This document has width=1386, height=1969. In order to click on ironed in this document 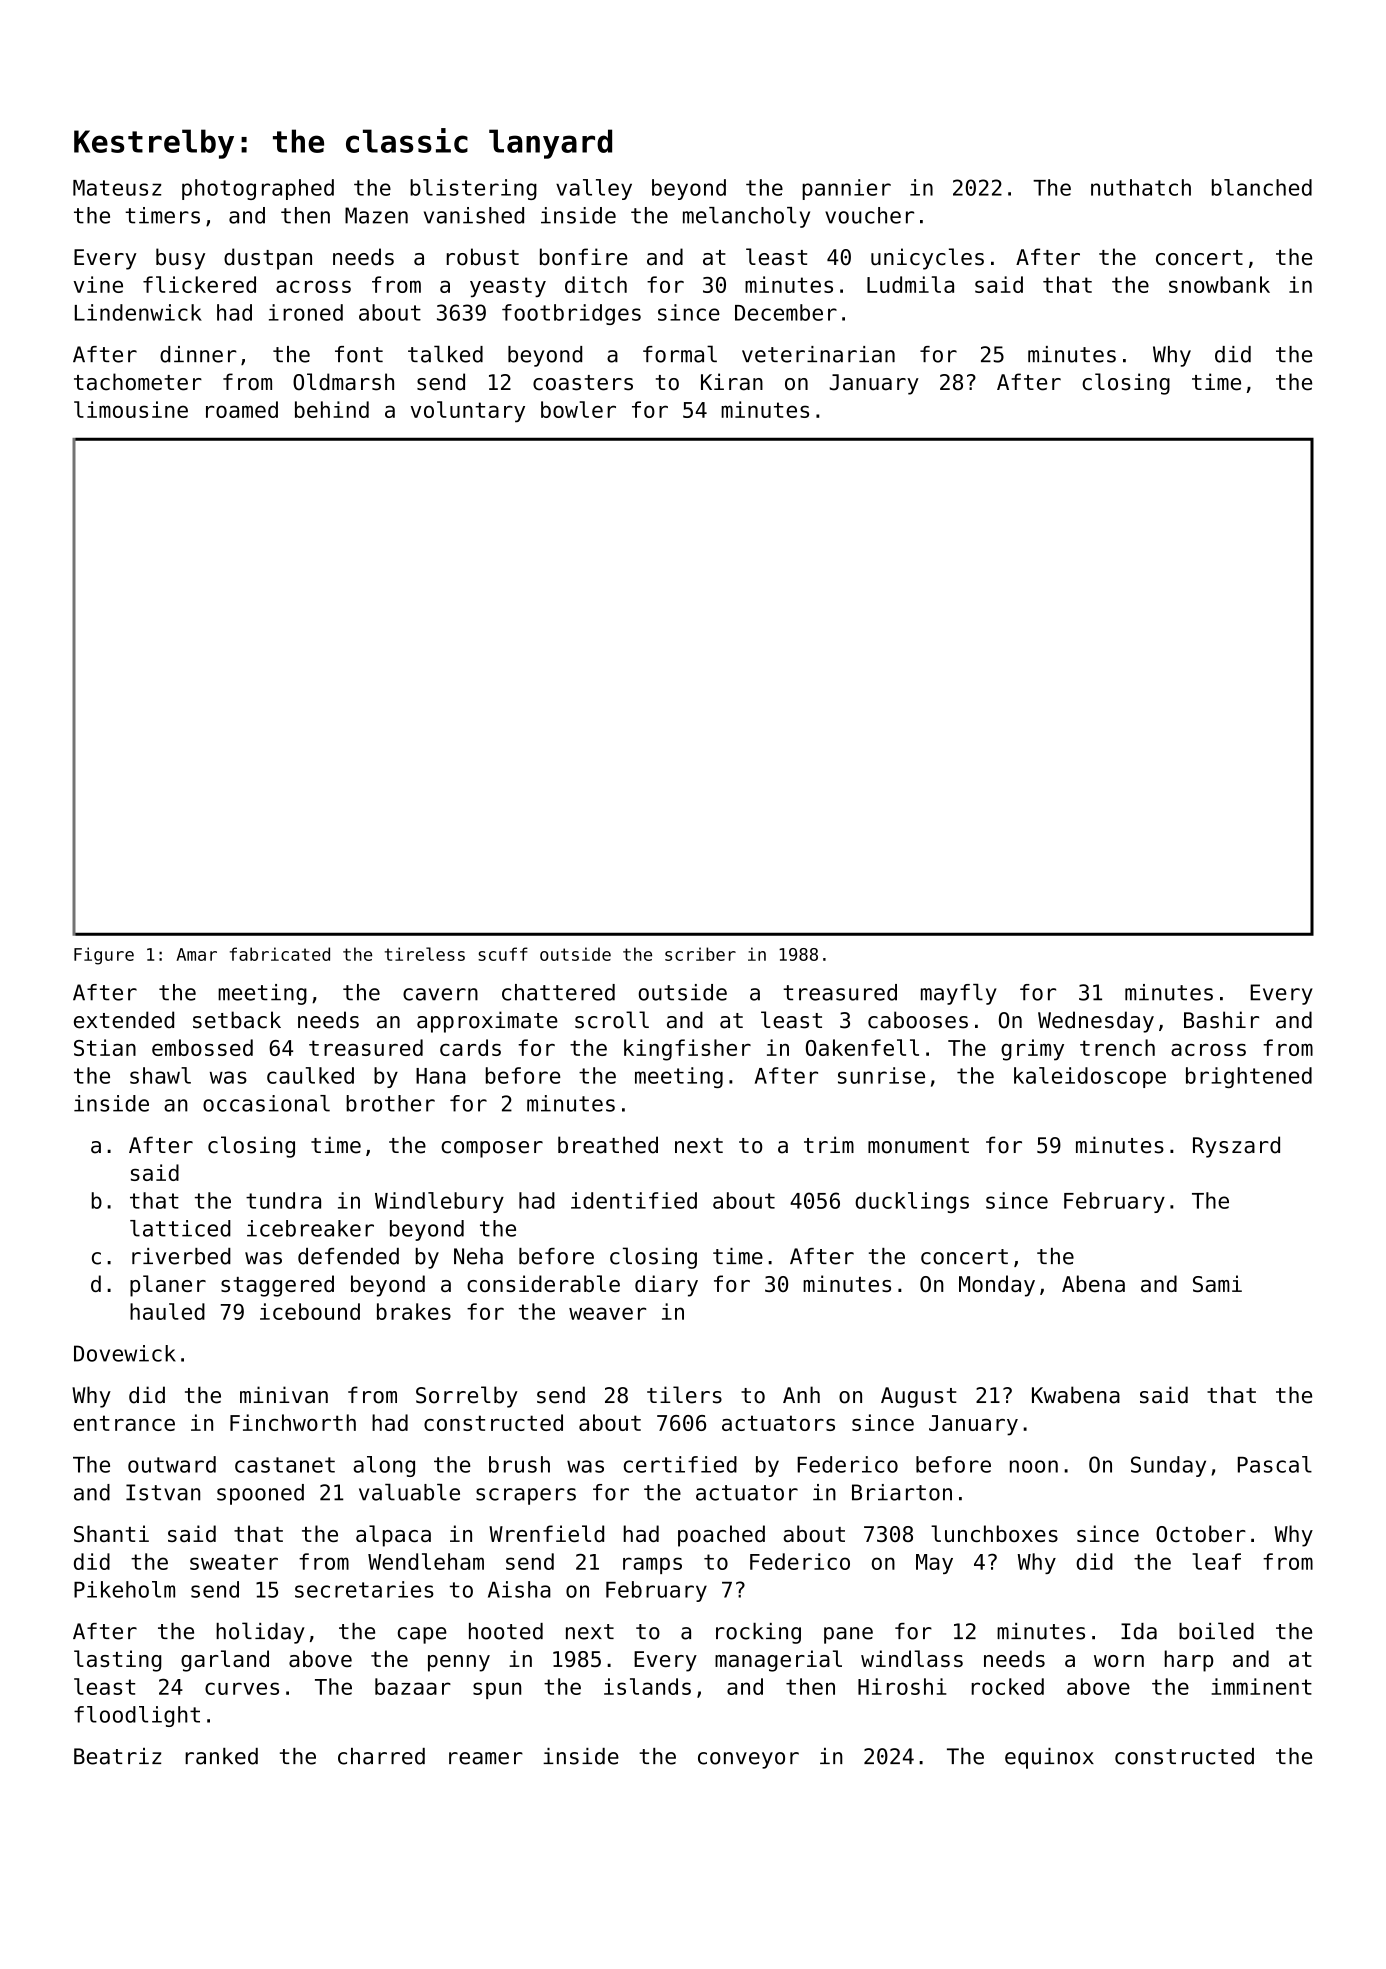, I will do `click(306, 312)`.
